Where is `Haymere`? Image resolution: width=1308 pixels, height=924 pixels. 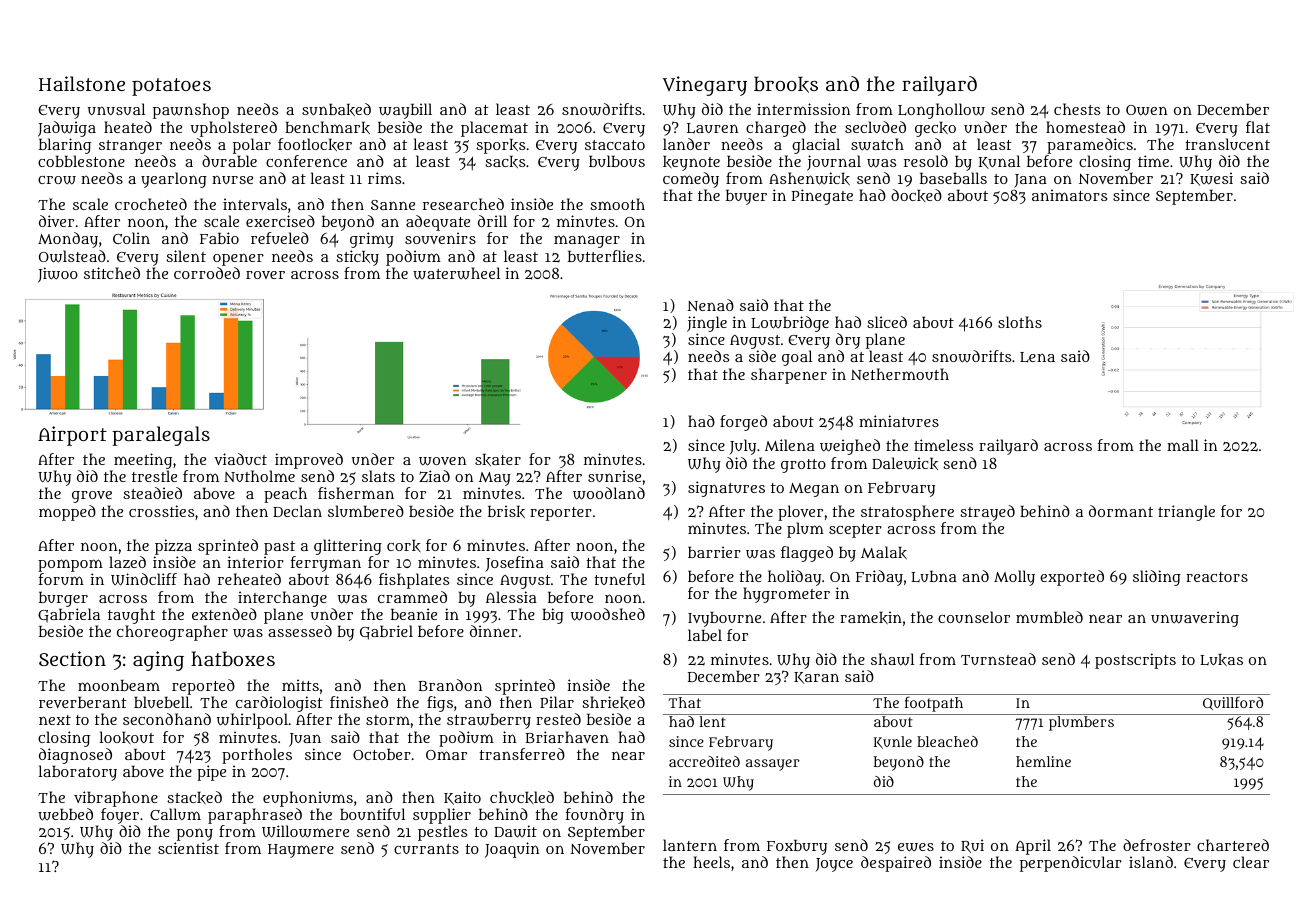
Haymere is located at coordinates (301, 851).
